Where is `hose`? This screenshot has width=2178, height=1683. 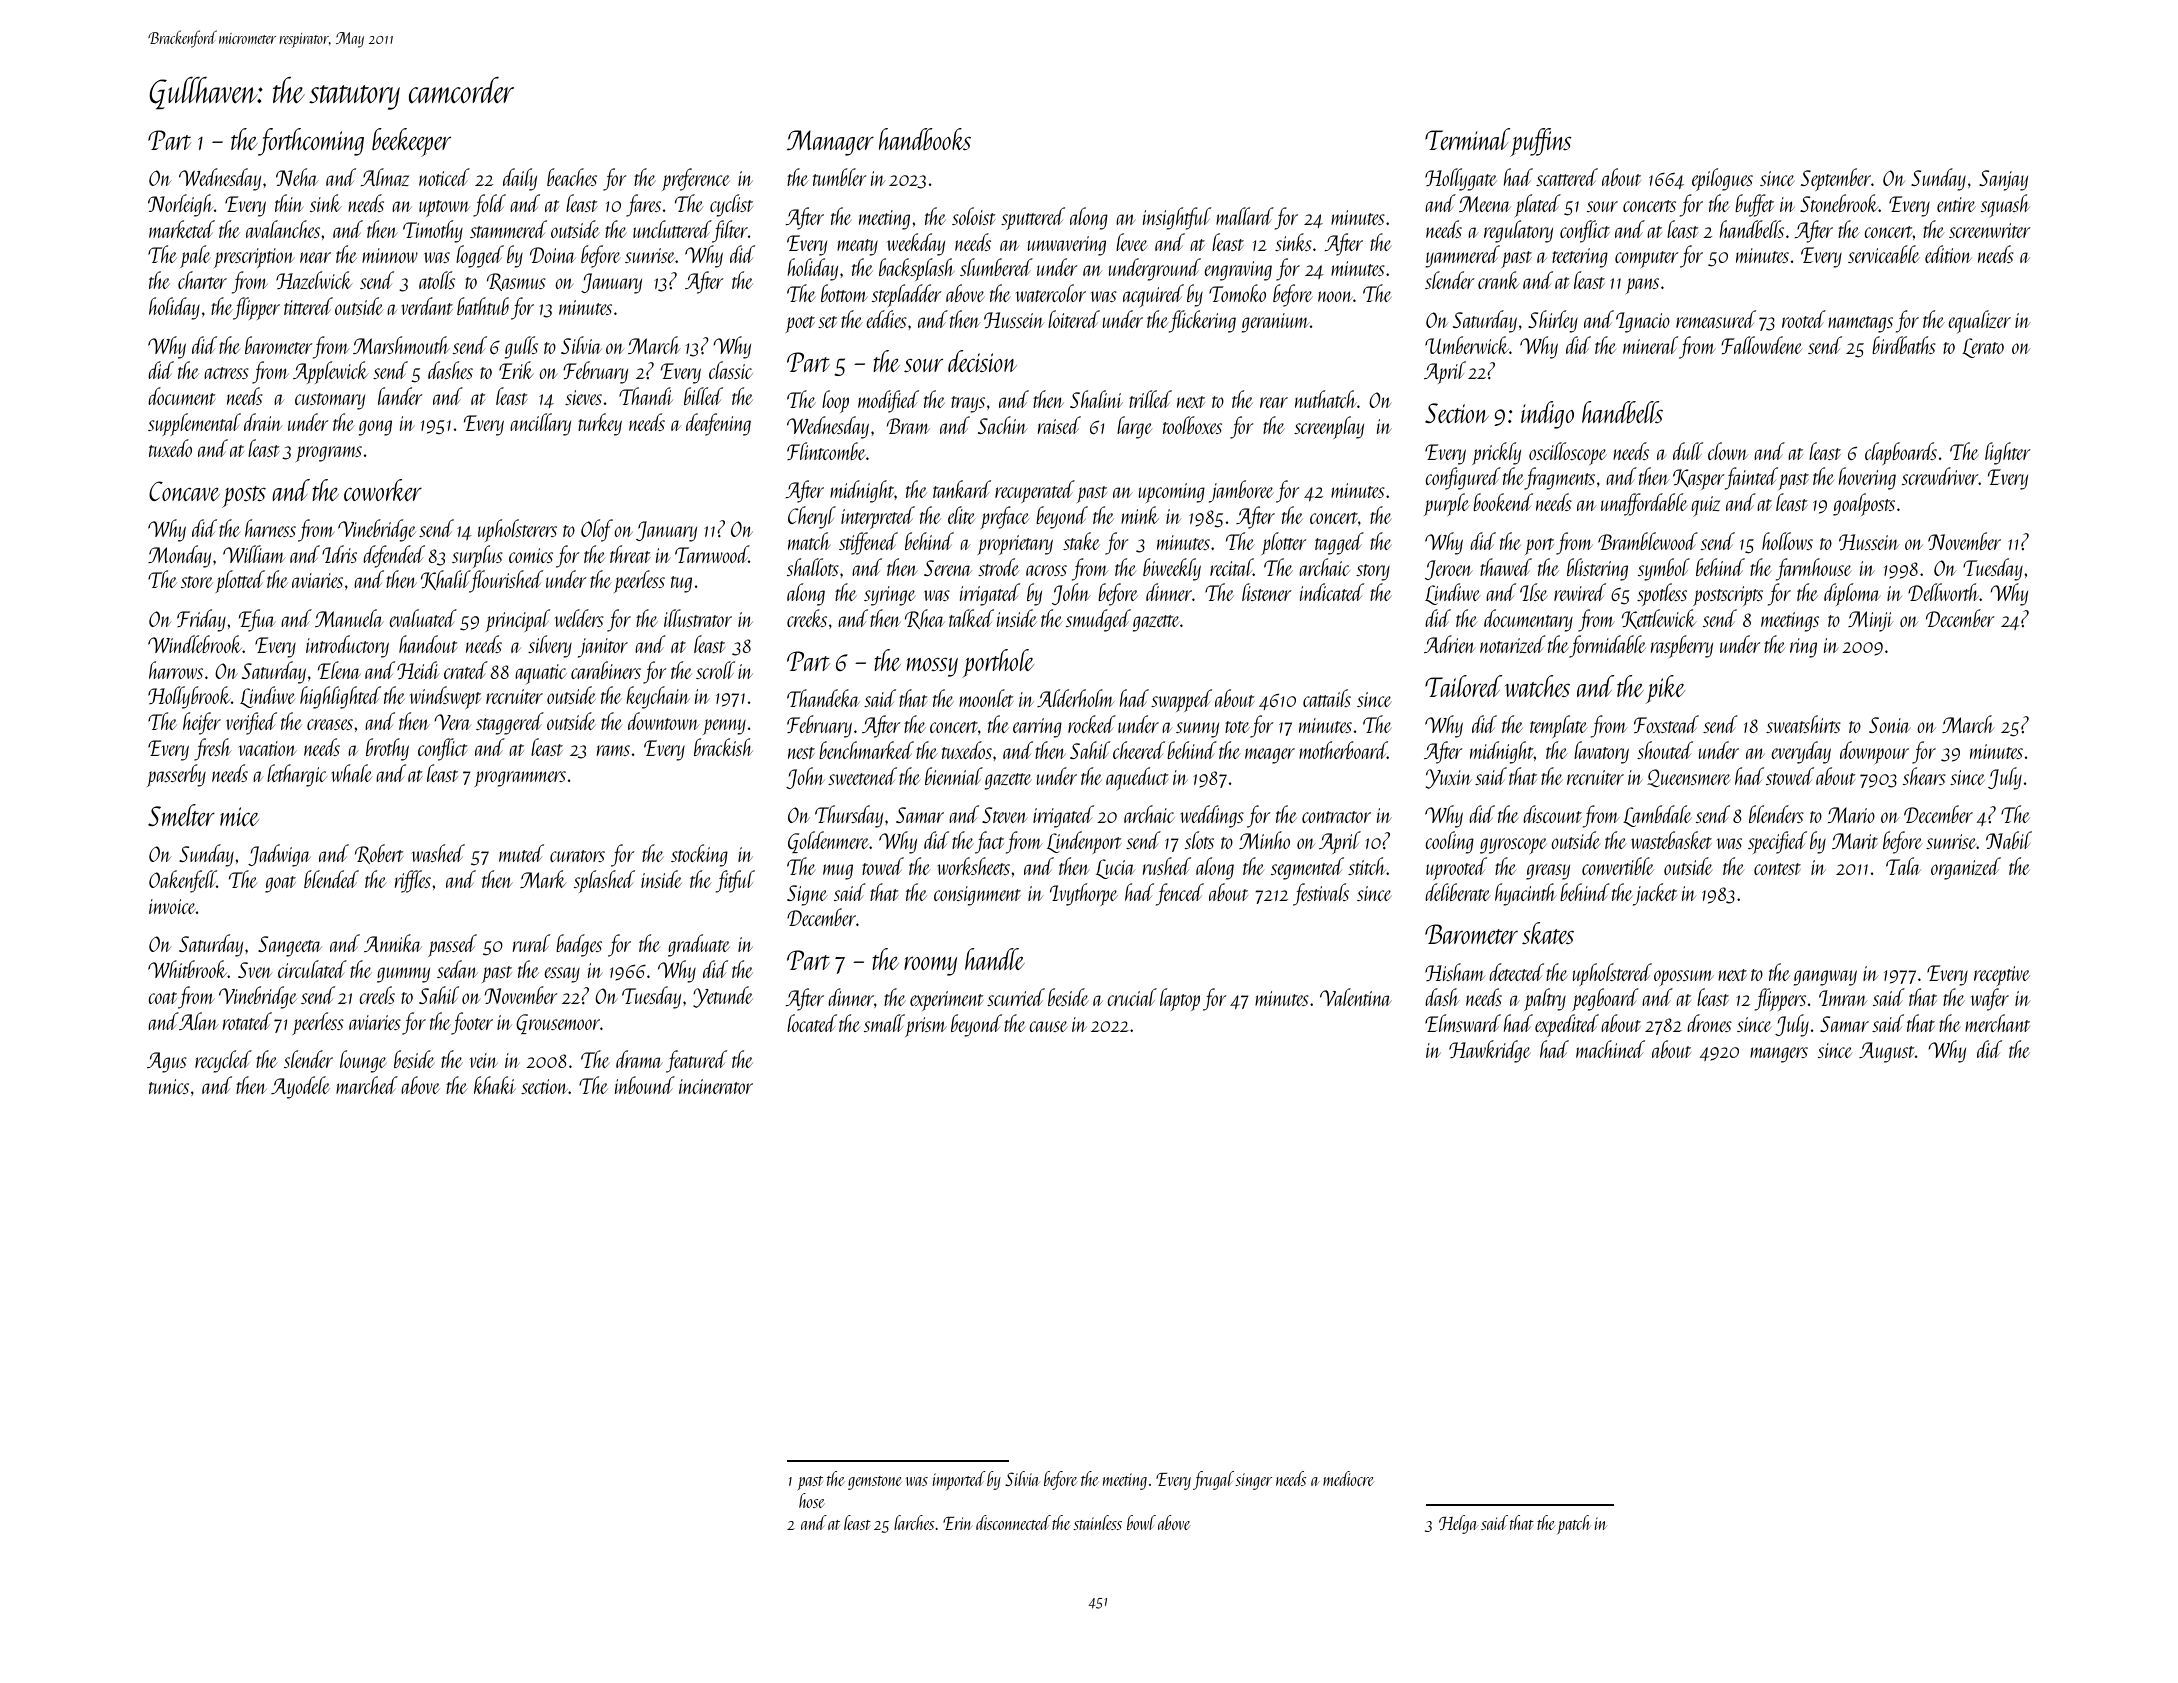 hose is located at coordinates (811, 1500).
